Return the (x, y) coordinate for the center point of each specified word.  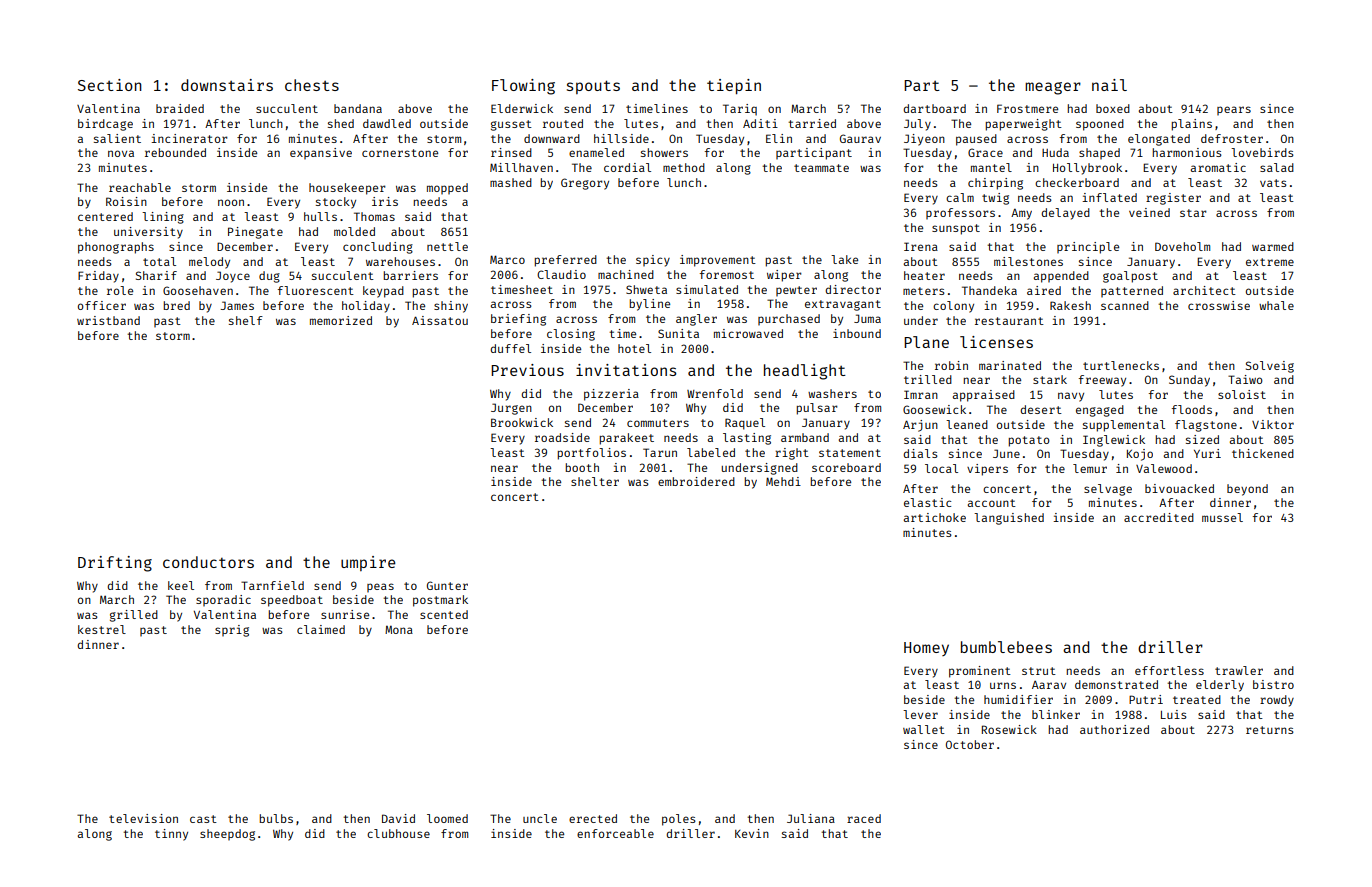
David (398, 818)
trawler (1239, 670)
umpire (368, 563)
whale (1276, 305)
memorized (341, 320)
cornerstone (400, 153)
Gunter (447, 585)
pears (1234, 111)
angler (696, 320)
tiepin (734, 86)
